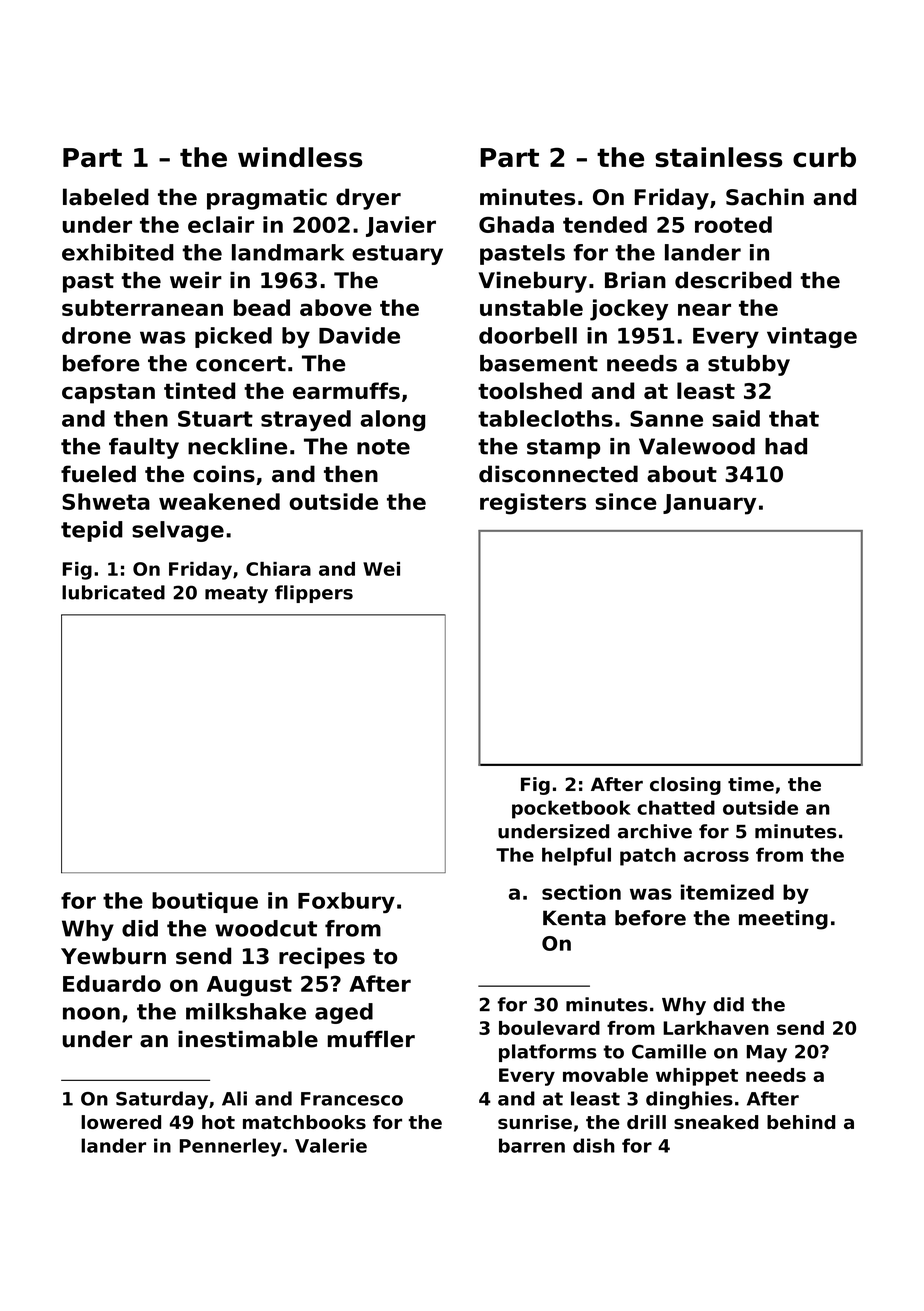 This document has height=1311, width=924. Describe the element at coordinates (571, 809) in the document. I see `pocketbook` at that location.
